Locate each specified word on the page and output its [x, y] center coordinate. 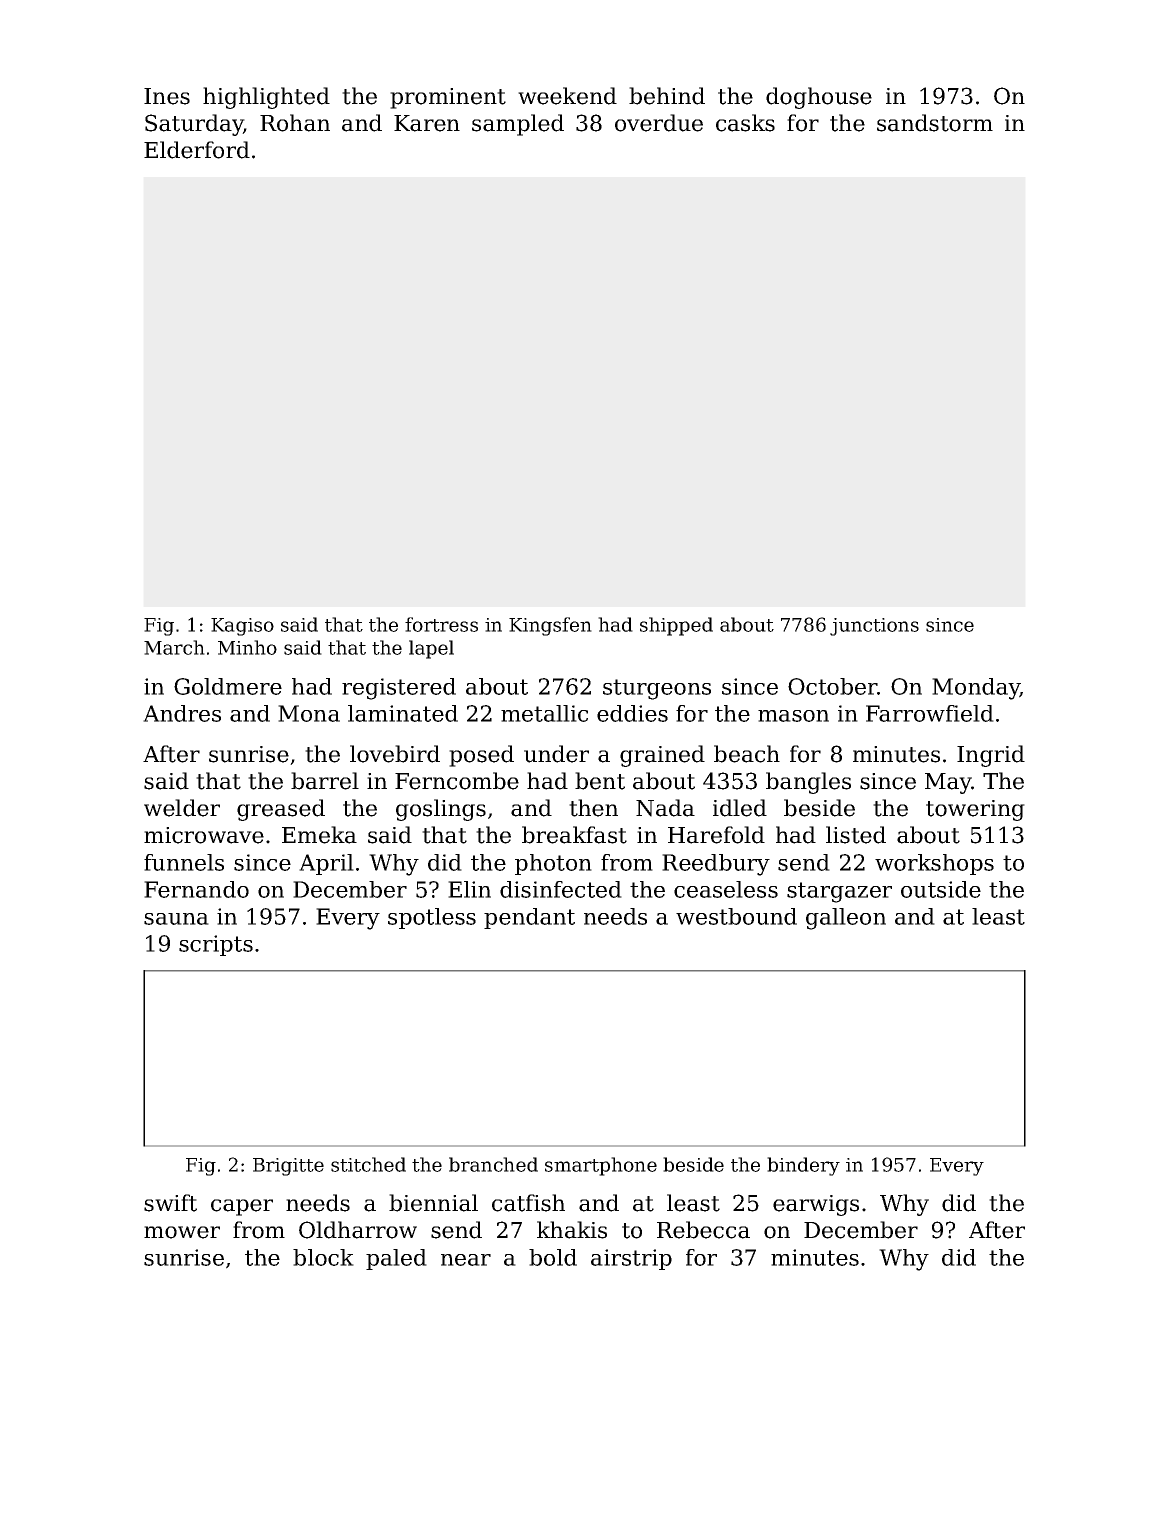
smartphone [601, 1166]
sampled [518, 125]
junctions [874, 627]
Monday [976, 689]
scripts [216, 945]
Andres [182, 713]
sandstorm [935, 123]
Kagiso [242, 627]
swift [170, 1203]
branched [493, 1164]
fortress [441, 624]
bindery [803, 1166]
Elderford [197, 150]
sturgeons [657, 689]
